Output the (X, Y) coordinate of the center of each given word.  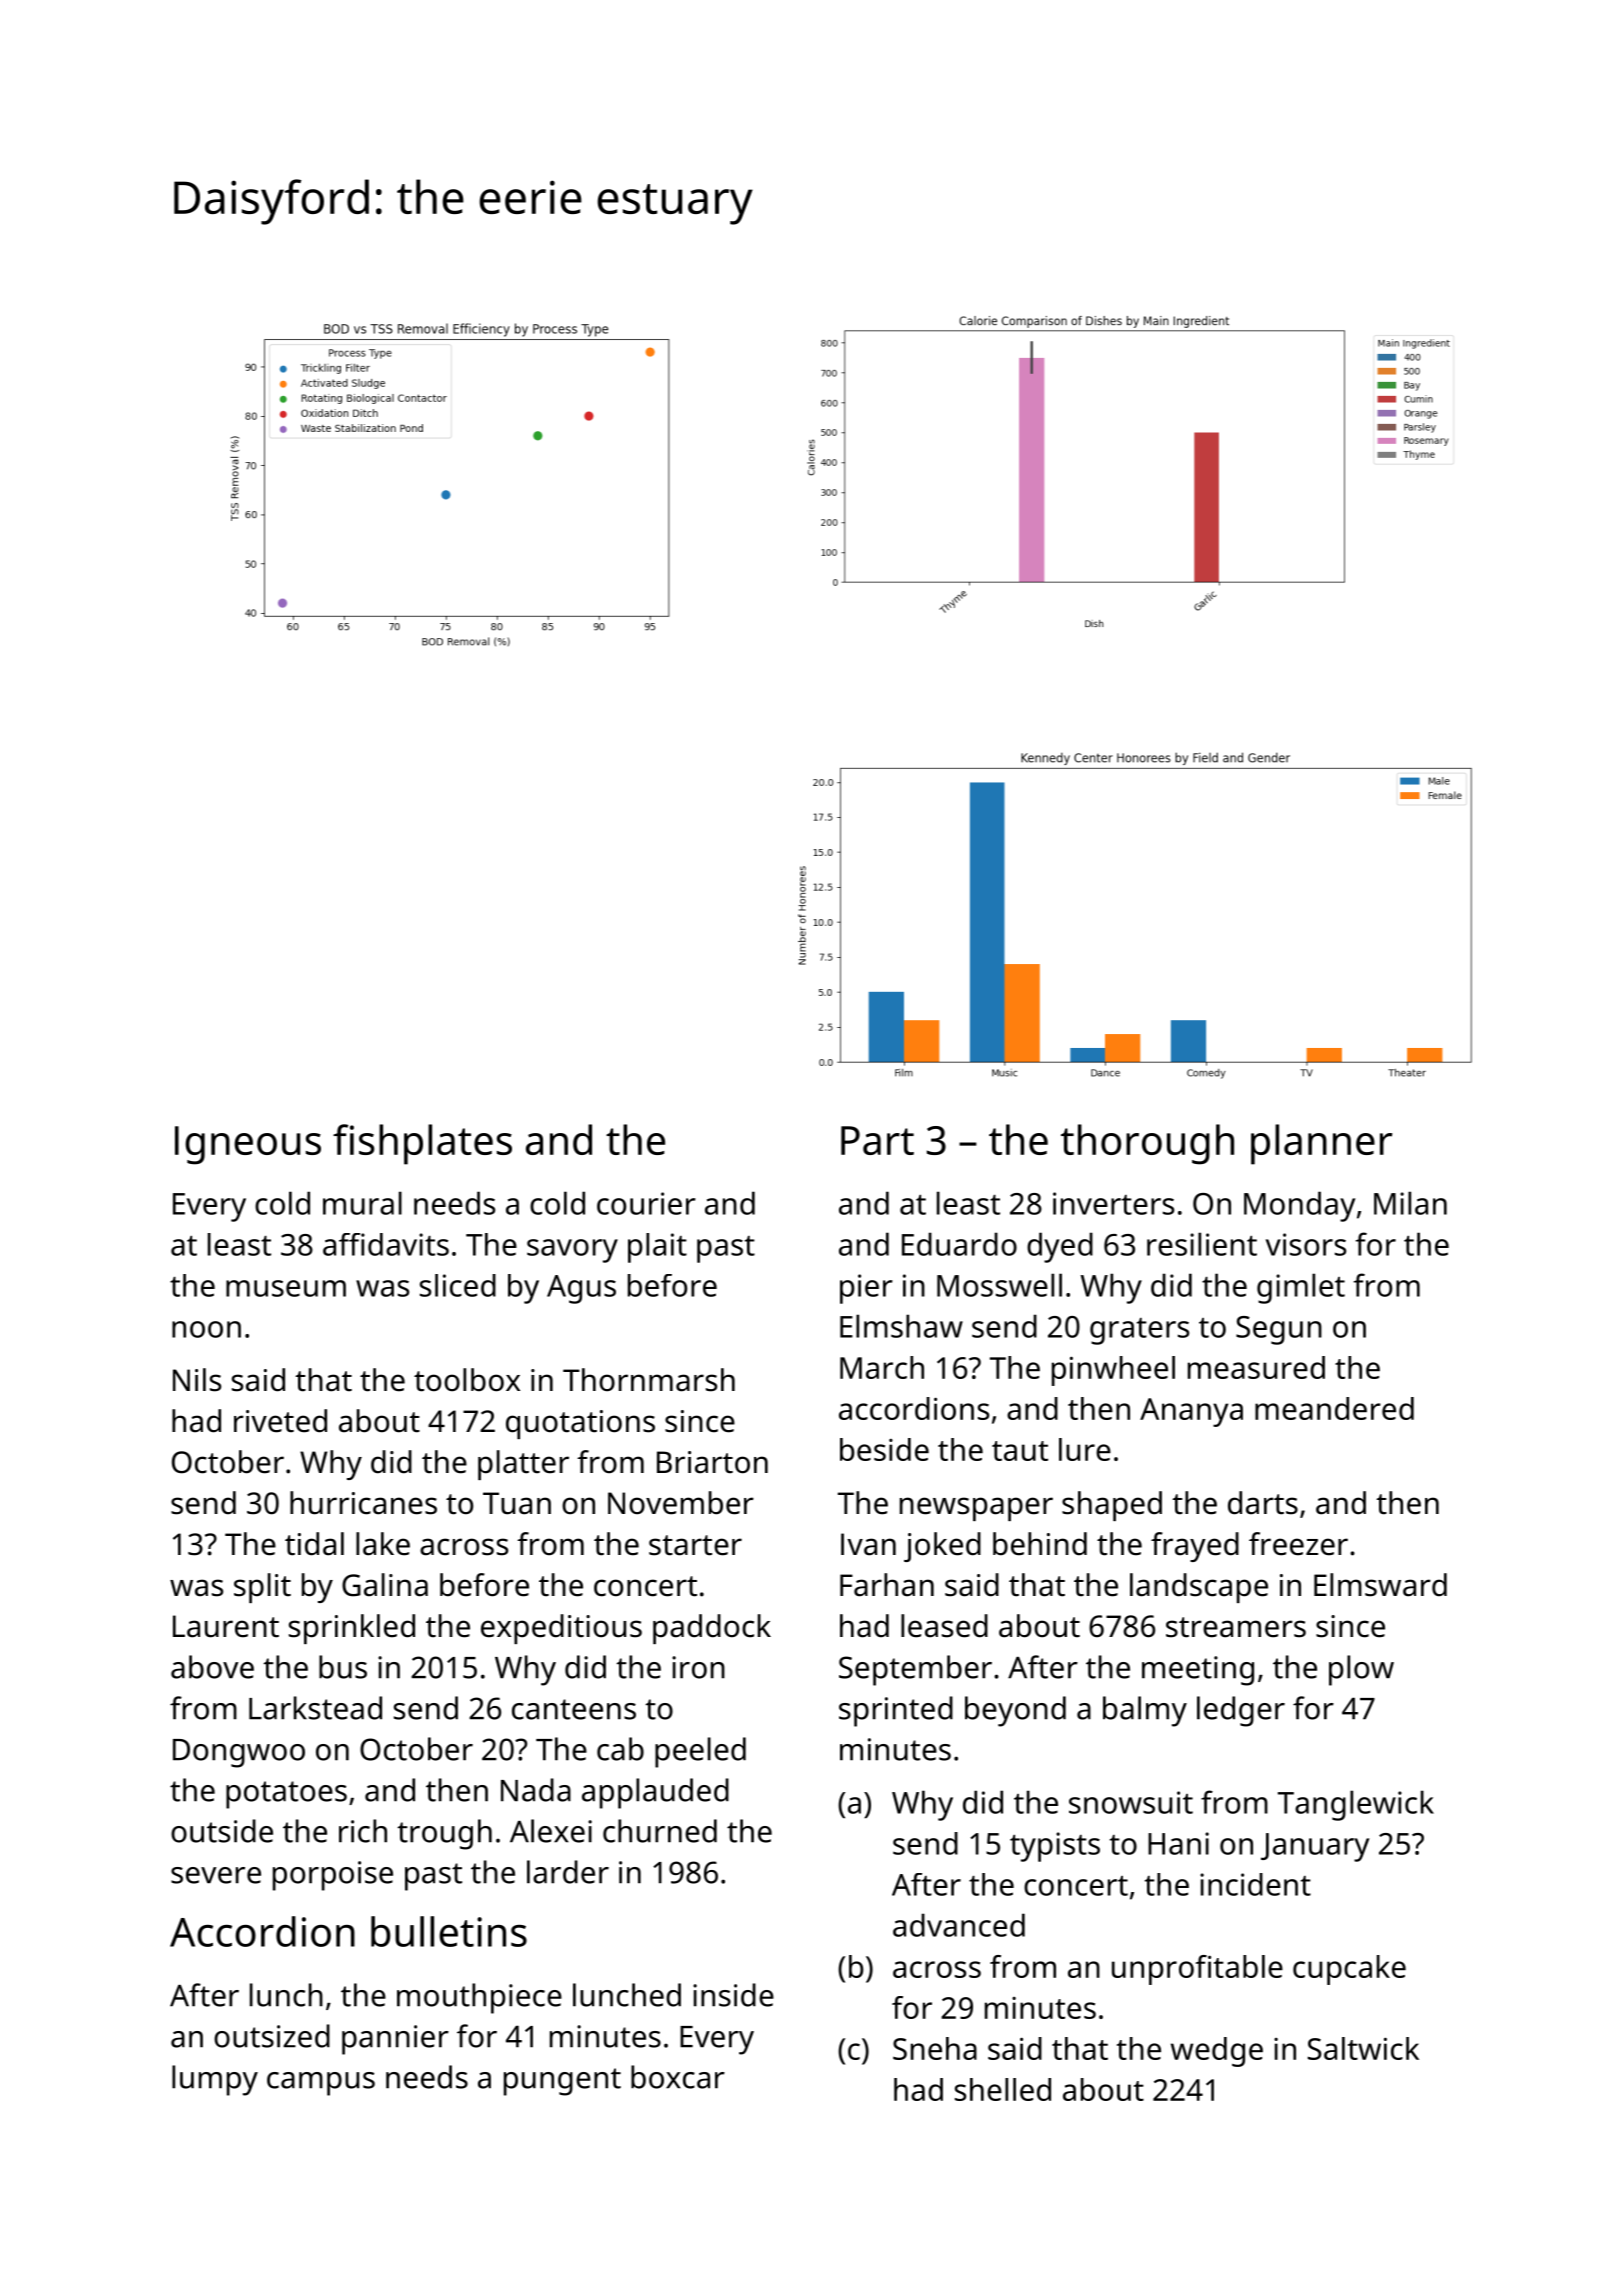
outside (222, 1831)
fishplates (422, 1144)
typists (1055, 1847)
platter (523, 1465)
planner (1321, 1144)
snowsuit (1131, 1802)
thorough (1147, 1144)
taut (1020, 1451)
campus (321, 2084)
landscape (1199, 1588)
